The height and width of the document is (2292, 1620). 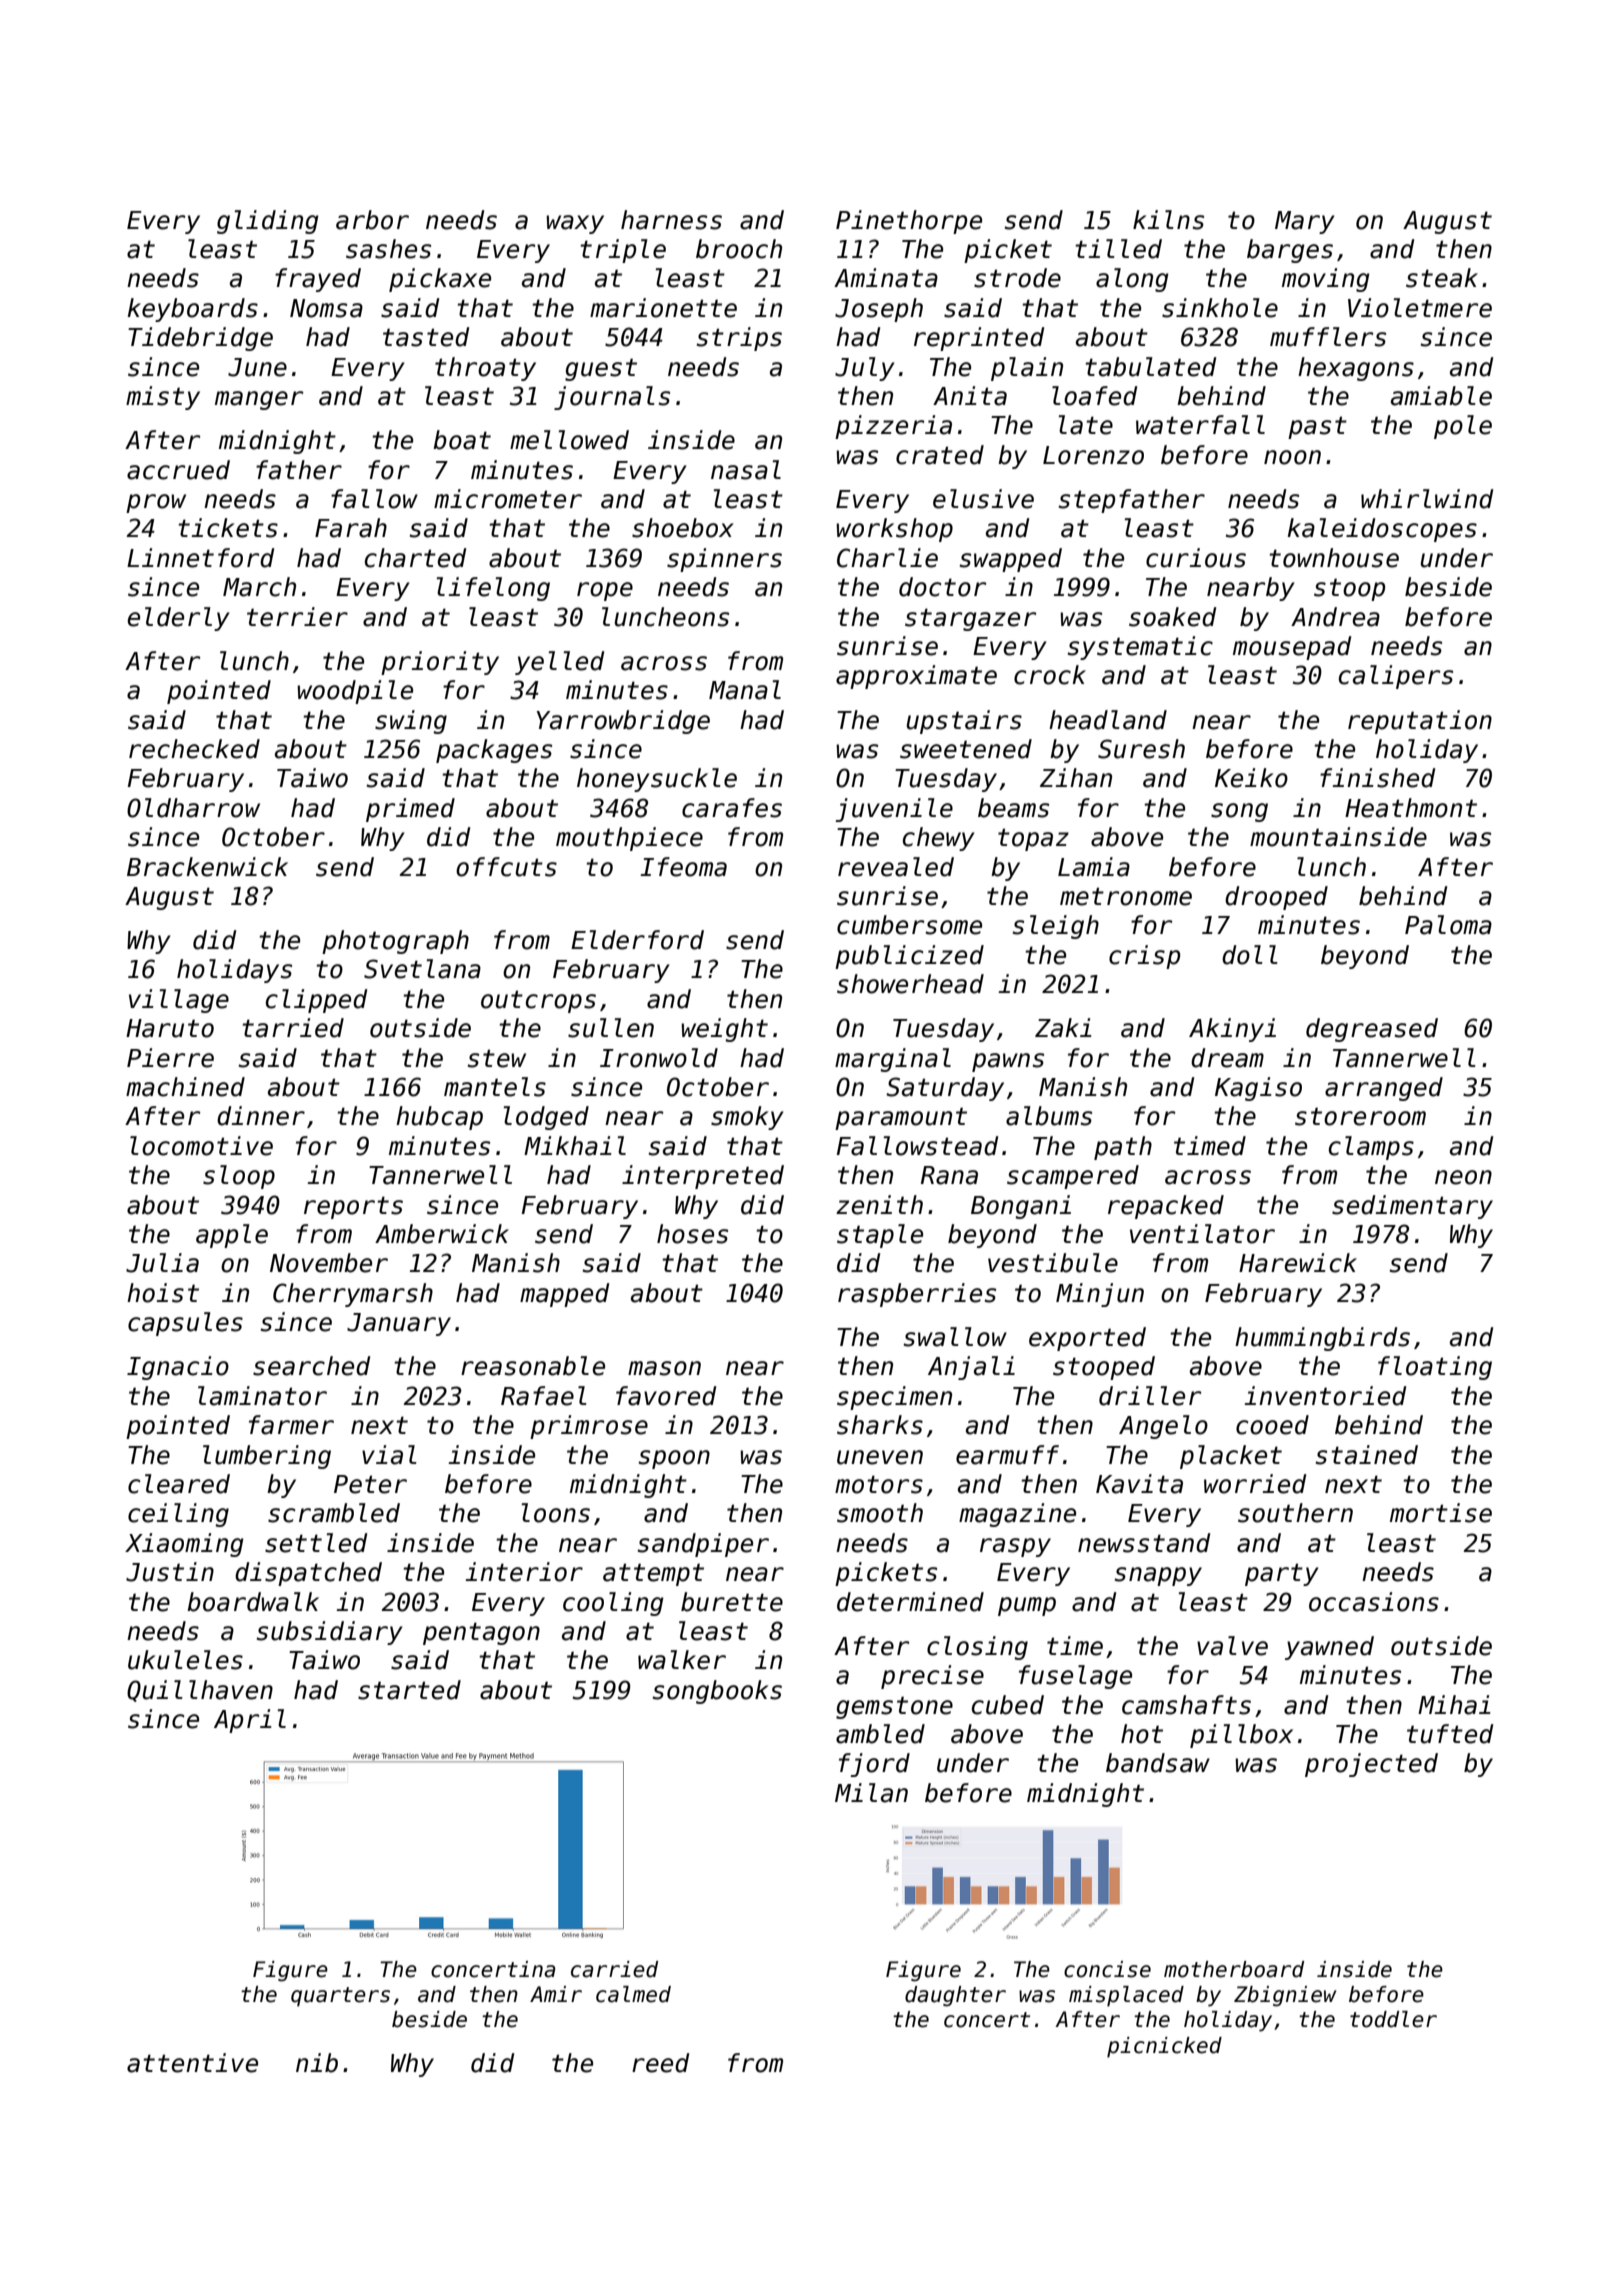 I want to click on reed, so click(x=660, y=2063).
